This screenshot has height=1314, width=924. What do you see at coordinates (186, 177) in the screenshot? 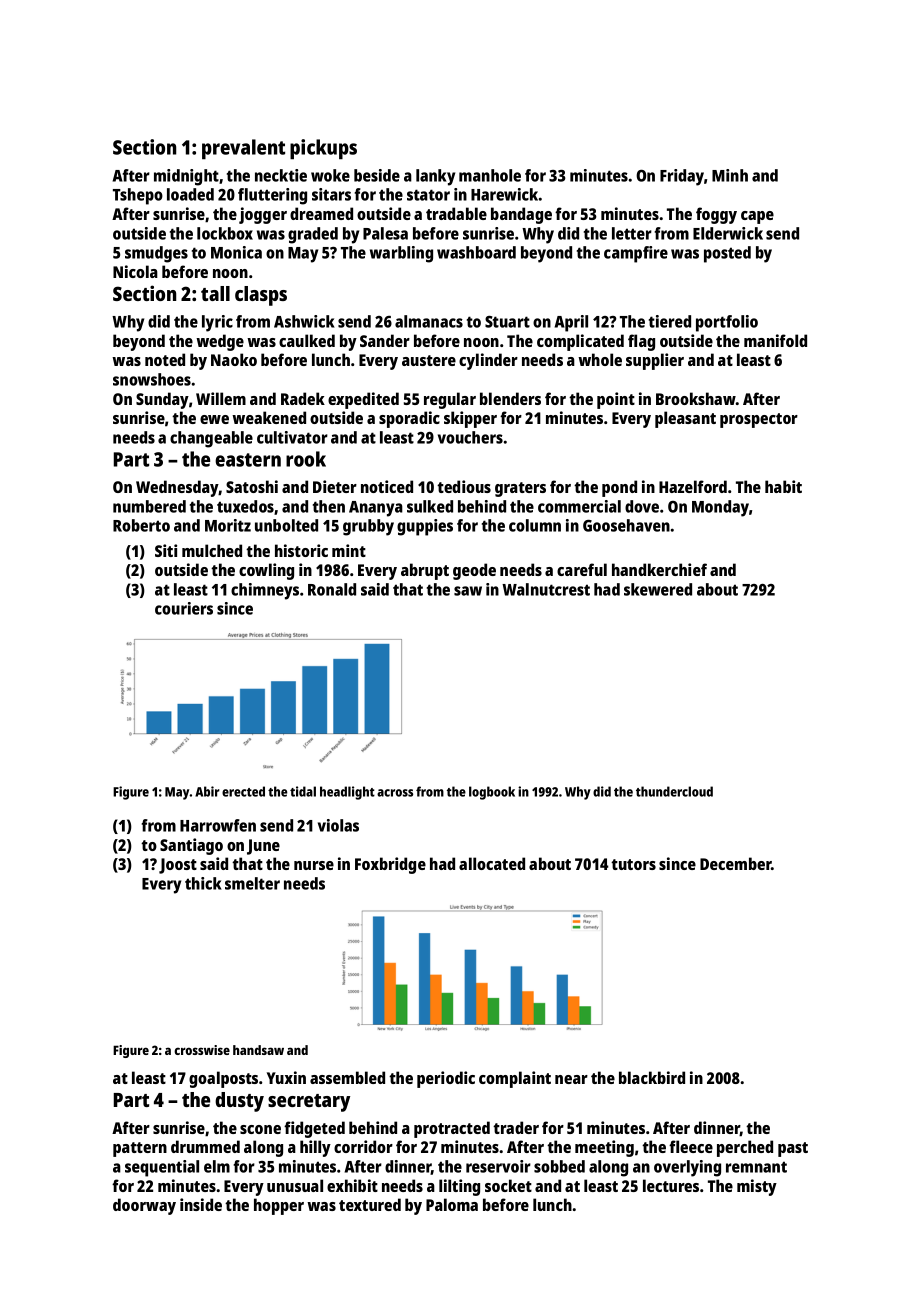
I see `midnight` at bounding box center [186, 177].
